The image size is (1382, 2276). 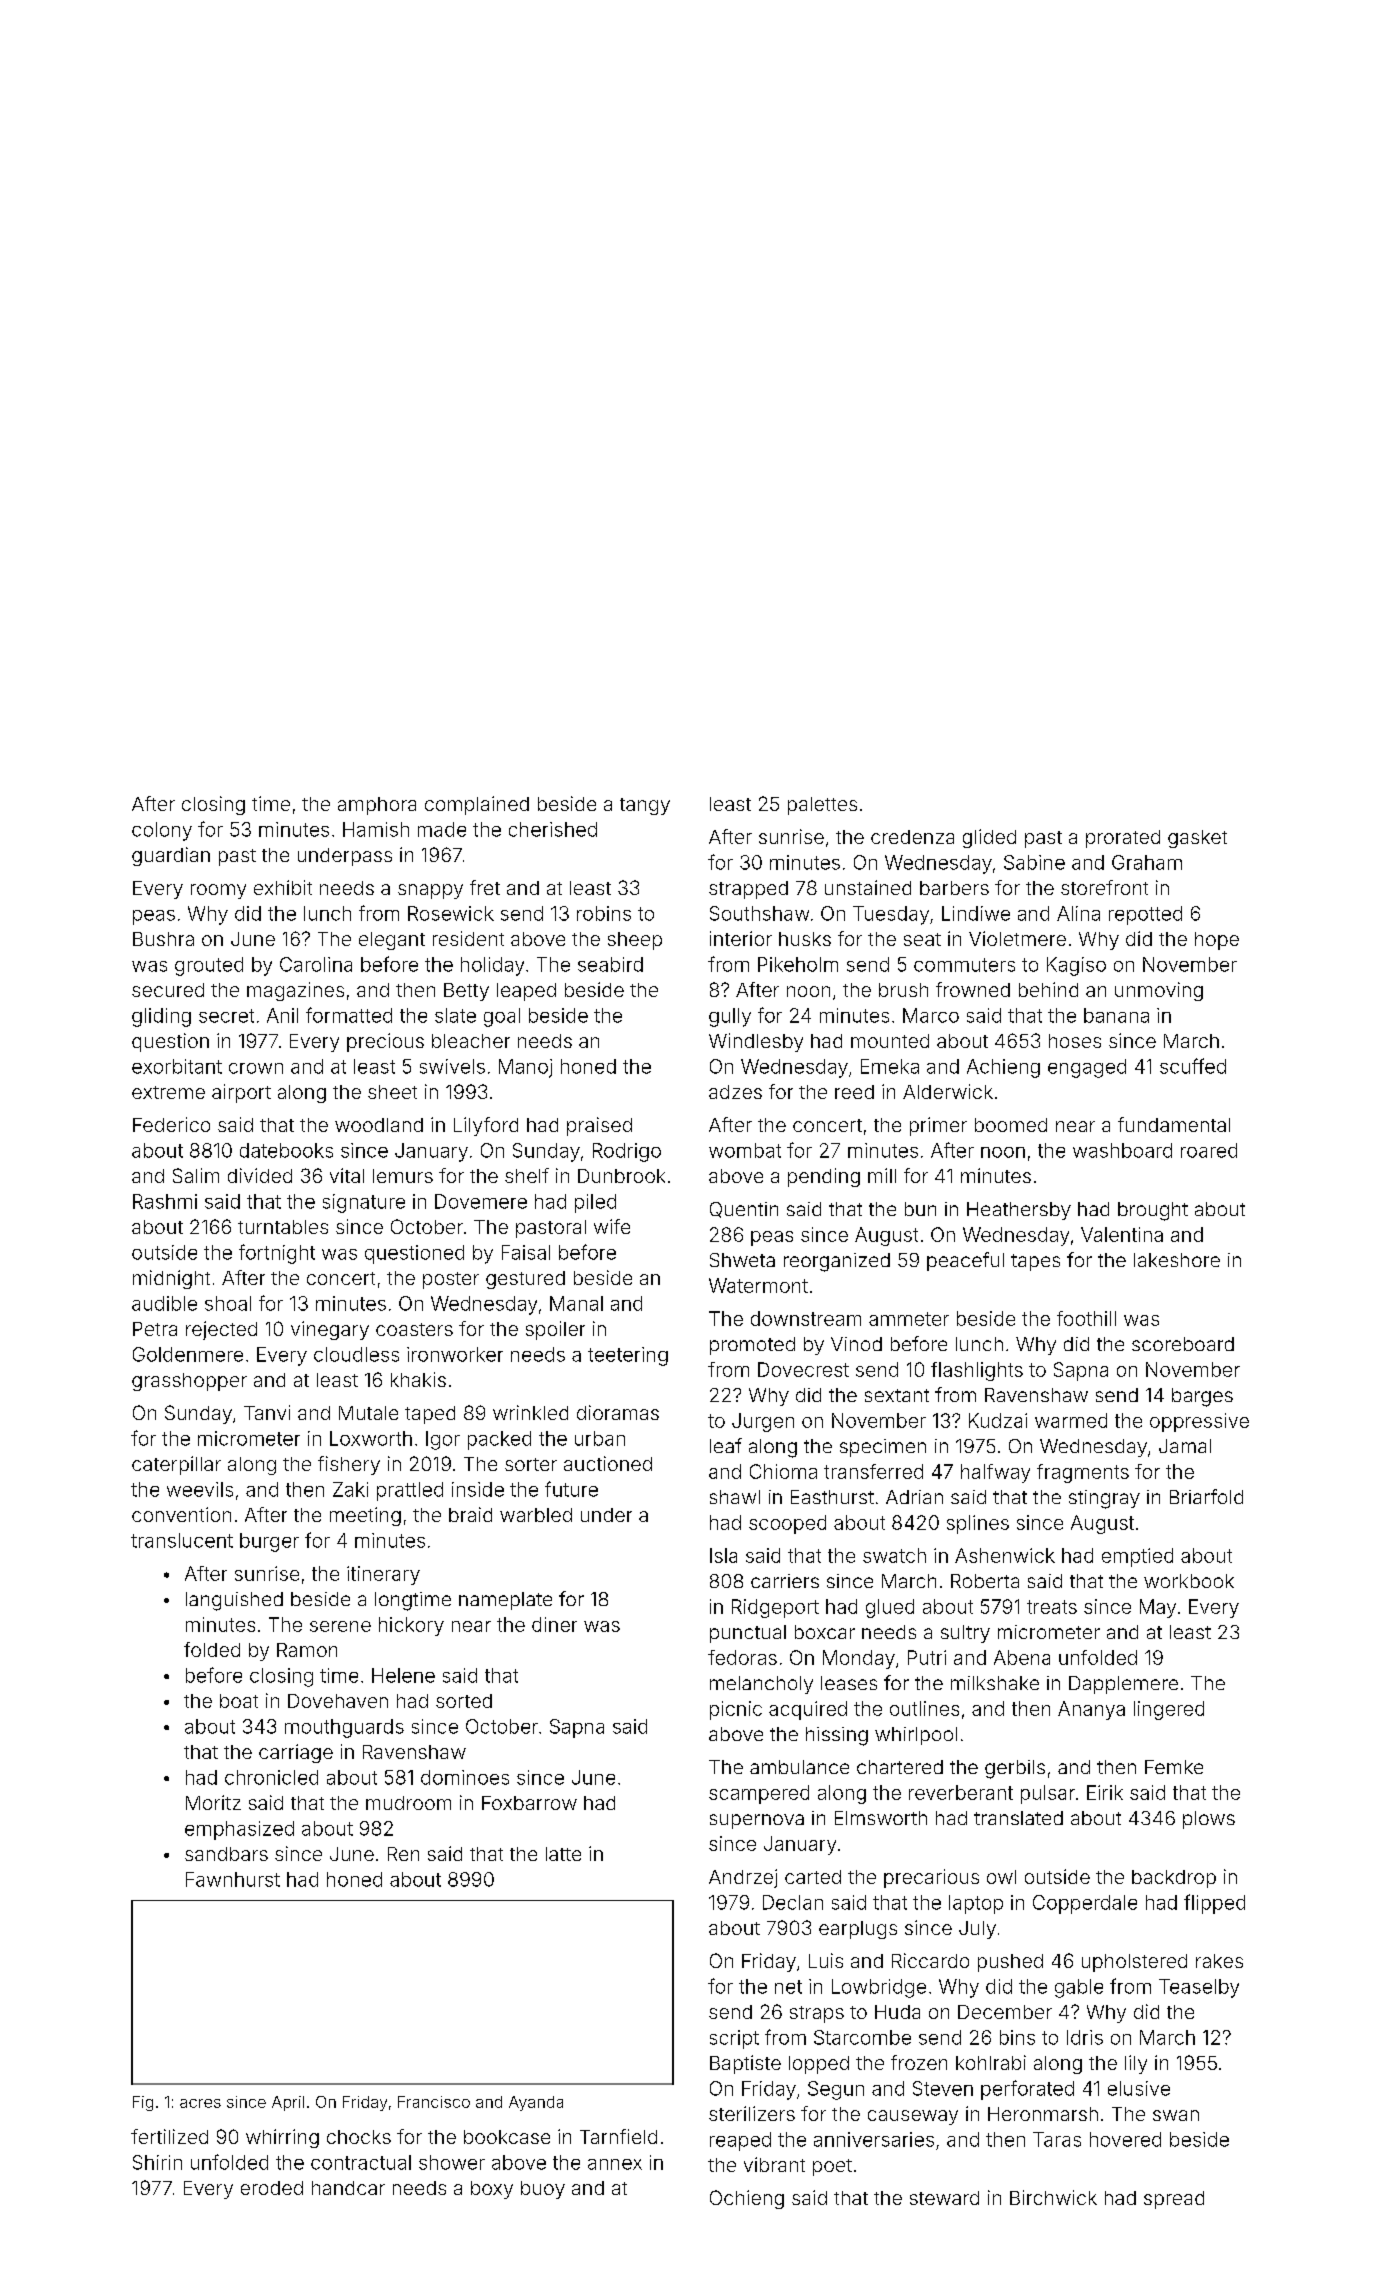 I want to click on prorated, so click(x=1123, y=839).
